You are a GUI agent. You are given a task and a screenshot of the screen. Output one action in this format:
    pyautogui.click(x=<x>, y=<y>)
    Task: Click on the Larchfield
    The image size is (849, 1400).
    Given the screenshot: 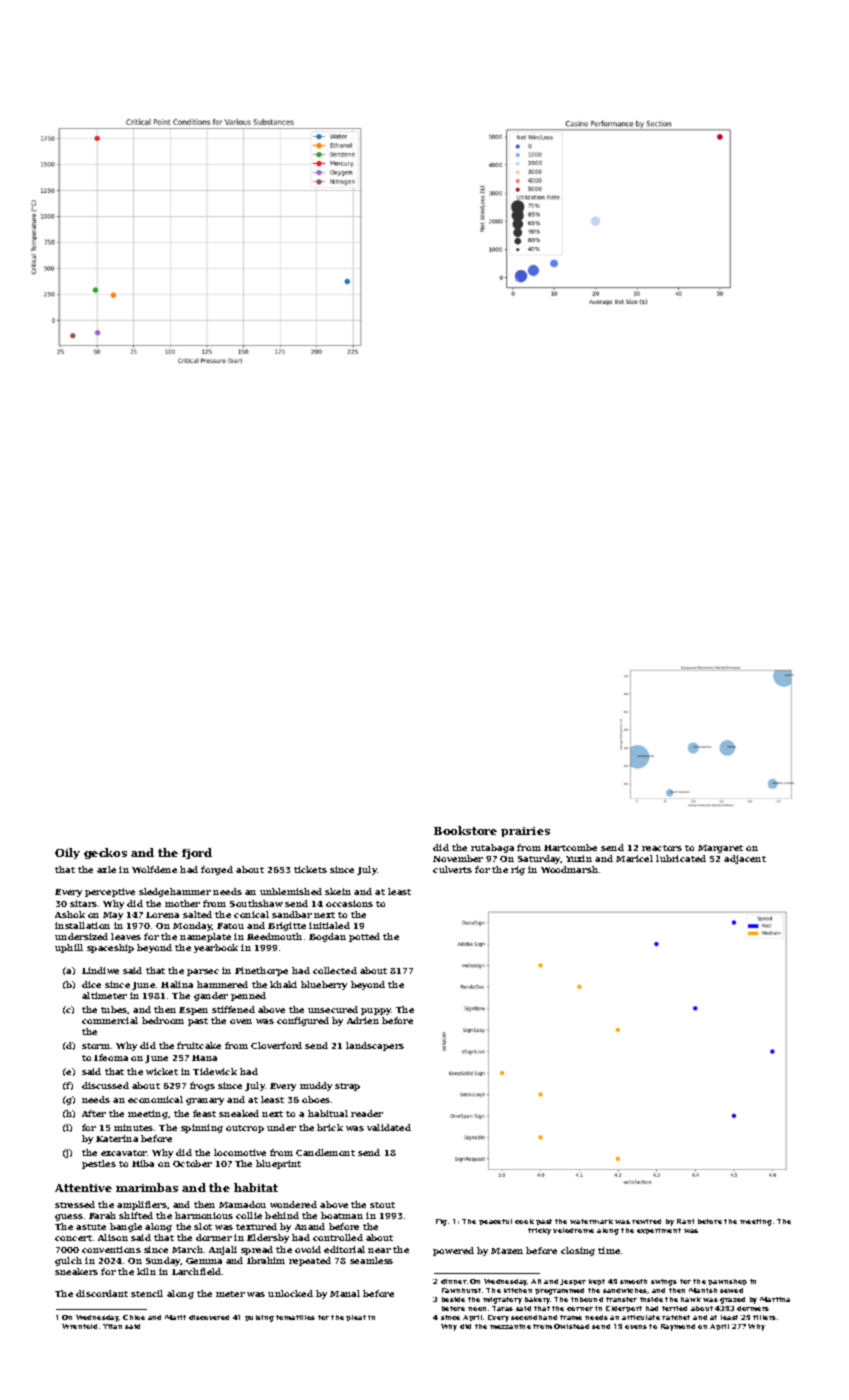 What is the action you would take?
    pyautogui.click(x=196, y=1271)
